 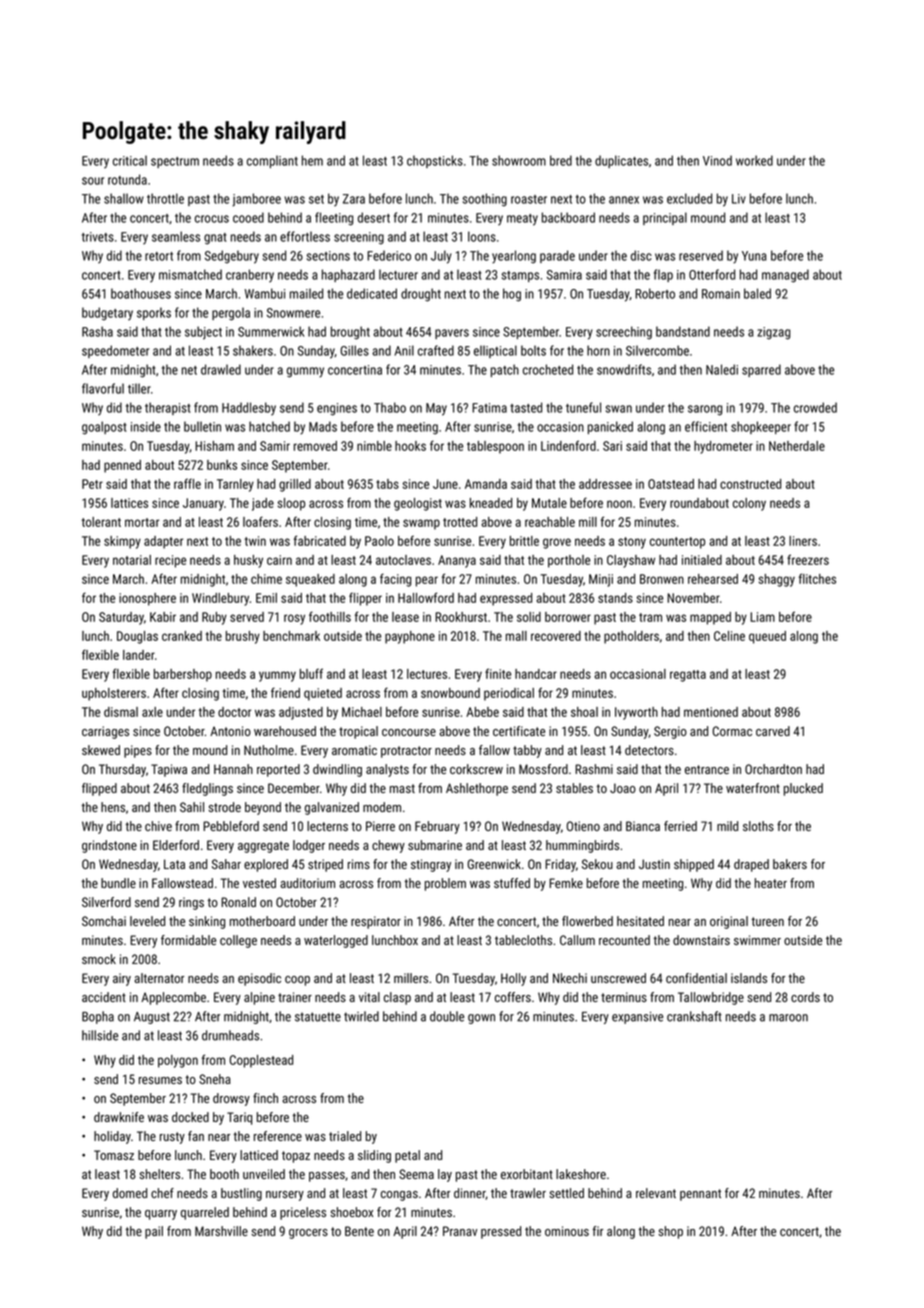 What do you see at coordinates (256, 200) in the page?
I see `jamboree` at bounding box center [256, 200].
